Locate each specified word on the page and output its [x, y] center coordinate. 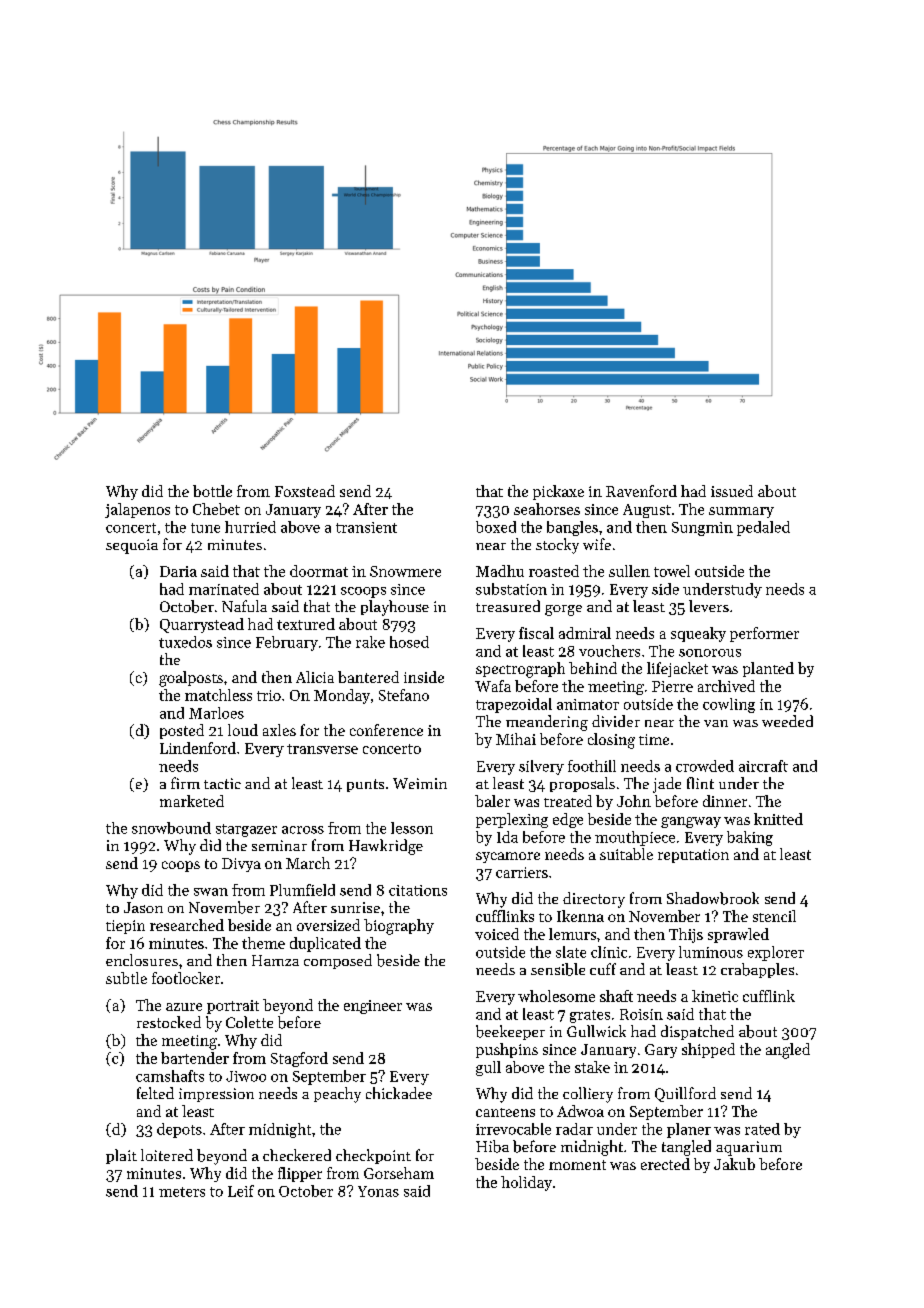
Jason [143, 907]
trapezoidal [514, 705]
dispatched [697, 1032]
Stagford [299, 1059]
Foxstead [305, 491]
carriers [522, 872]
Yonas [378, 1191]
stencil [774, 916]
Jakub [734, 1164]
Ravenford [641, 491]
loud [243, 730]
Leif [241, 1191]
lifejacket [677, 669]
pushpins [507, 1050]
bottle [212, 491]
